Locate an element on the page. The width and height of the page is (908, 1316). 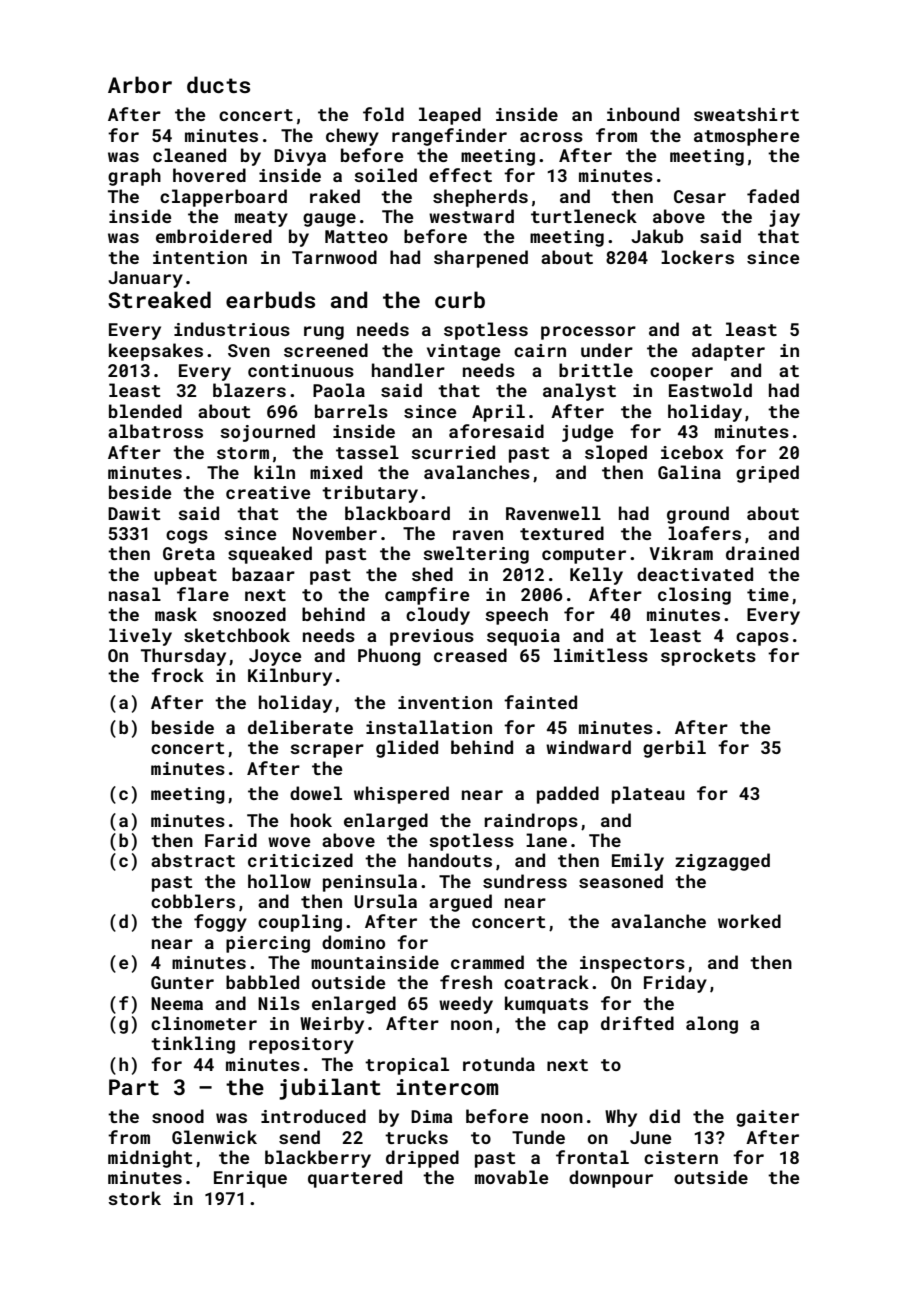
albatross is located at coordinates (155, 431).
